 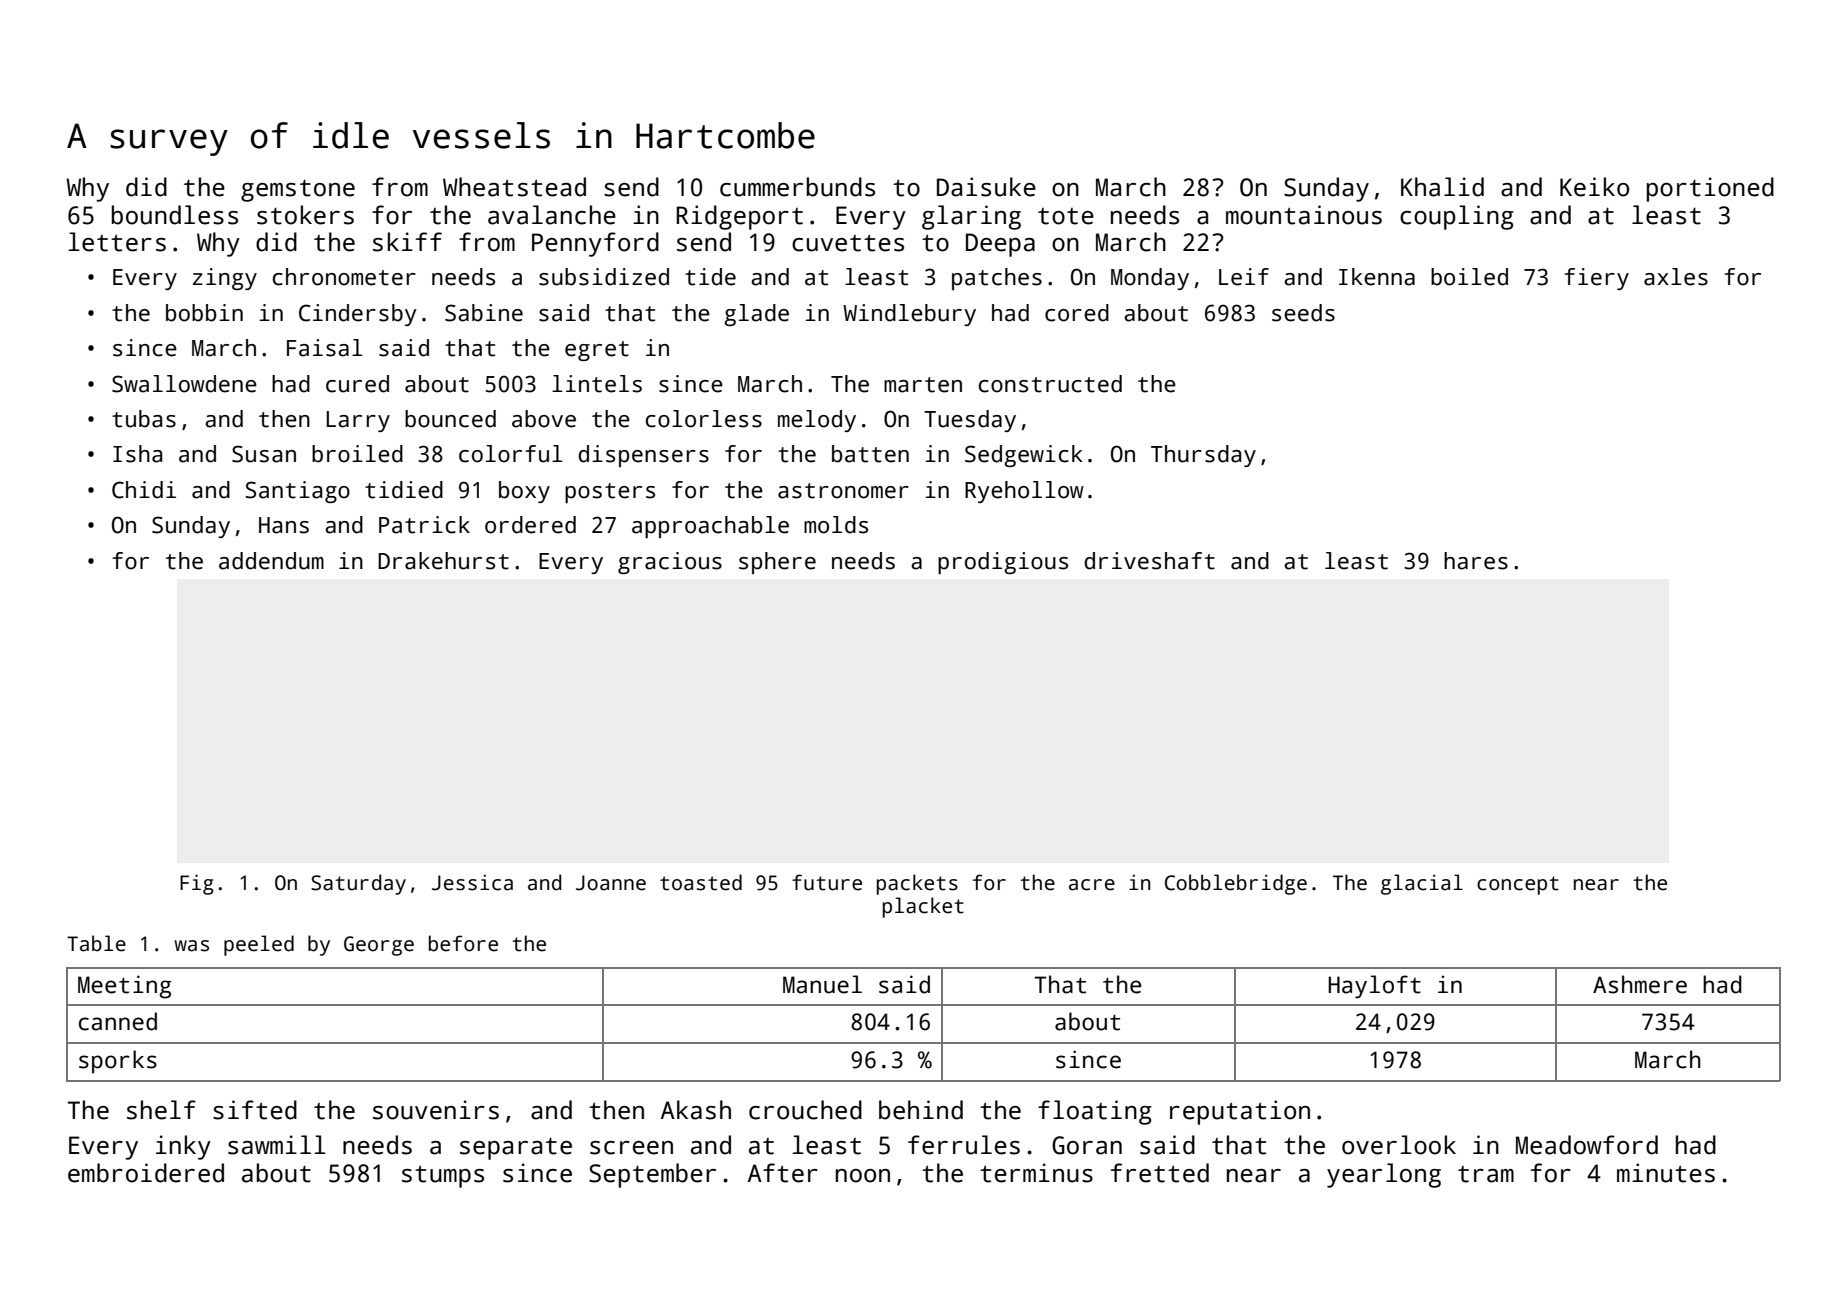 I want to click on terminus, so click(x=1036, y=1173).
